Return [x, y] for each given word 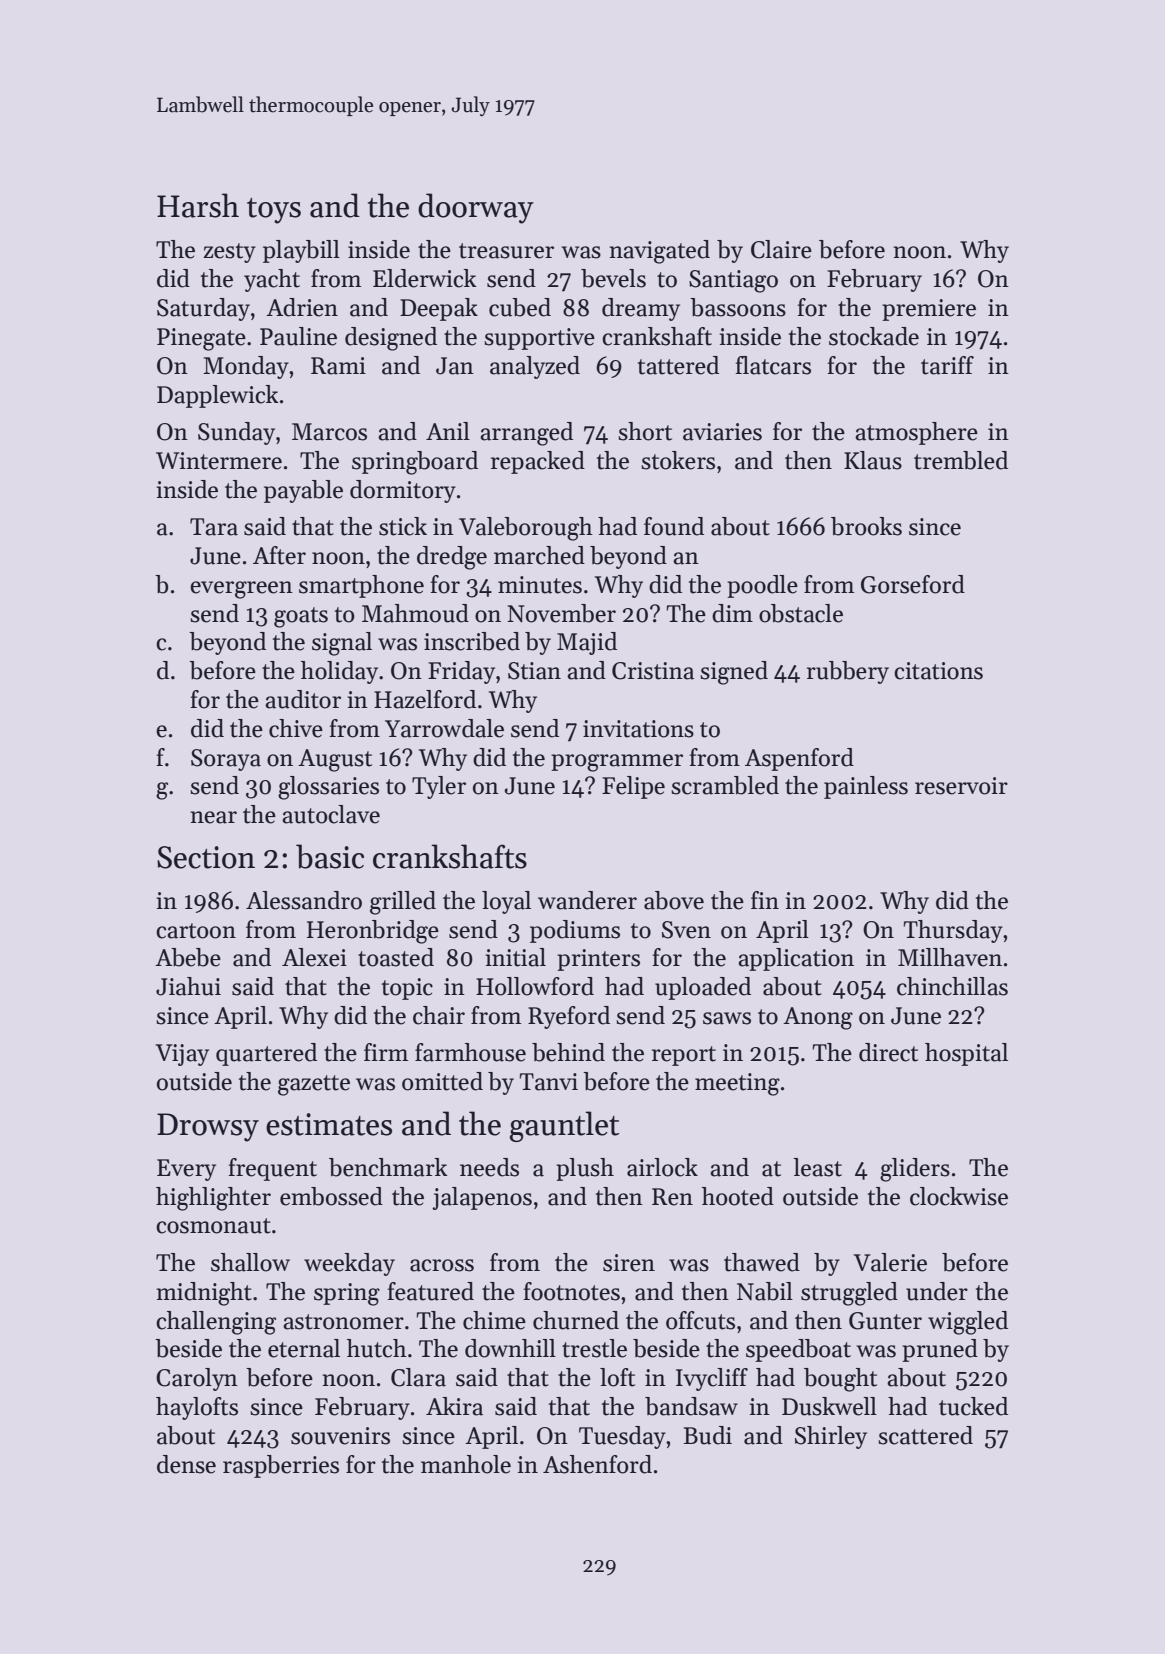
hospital [966, 1054]
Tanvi [548, 1082]
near [213, 817]
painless [866, 787]
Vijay [182, 1055]
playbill [301, 251]
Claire [781, 249]
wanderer [587, 900]
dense [186, 1464]
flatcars [773, 365]
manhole [466, 1464]
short [645, 431]
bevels [613, 278]
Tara [214, 527]
